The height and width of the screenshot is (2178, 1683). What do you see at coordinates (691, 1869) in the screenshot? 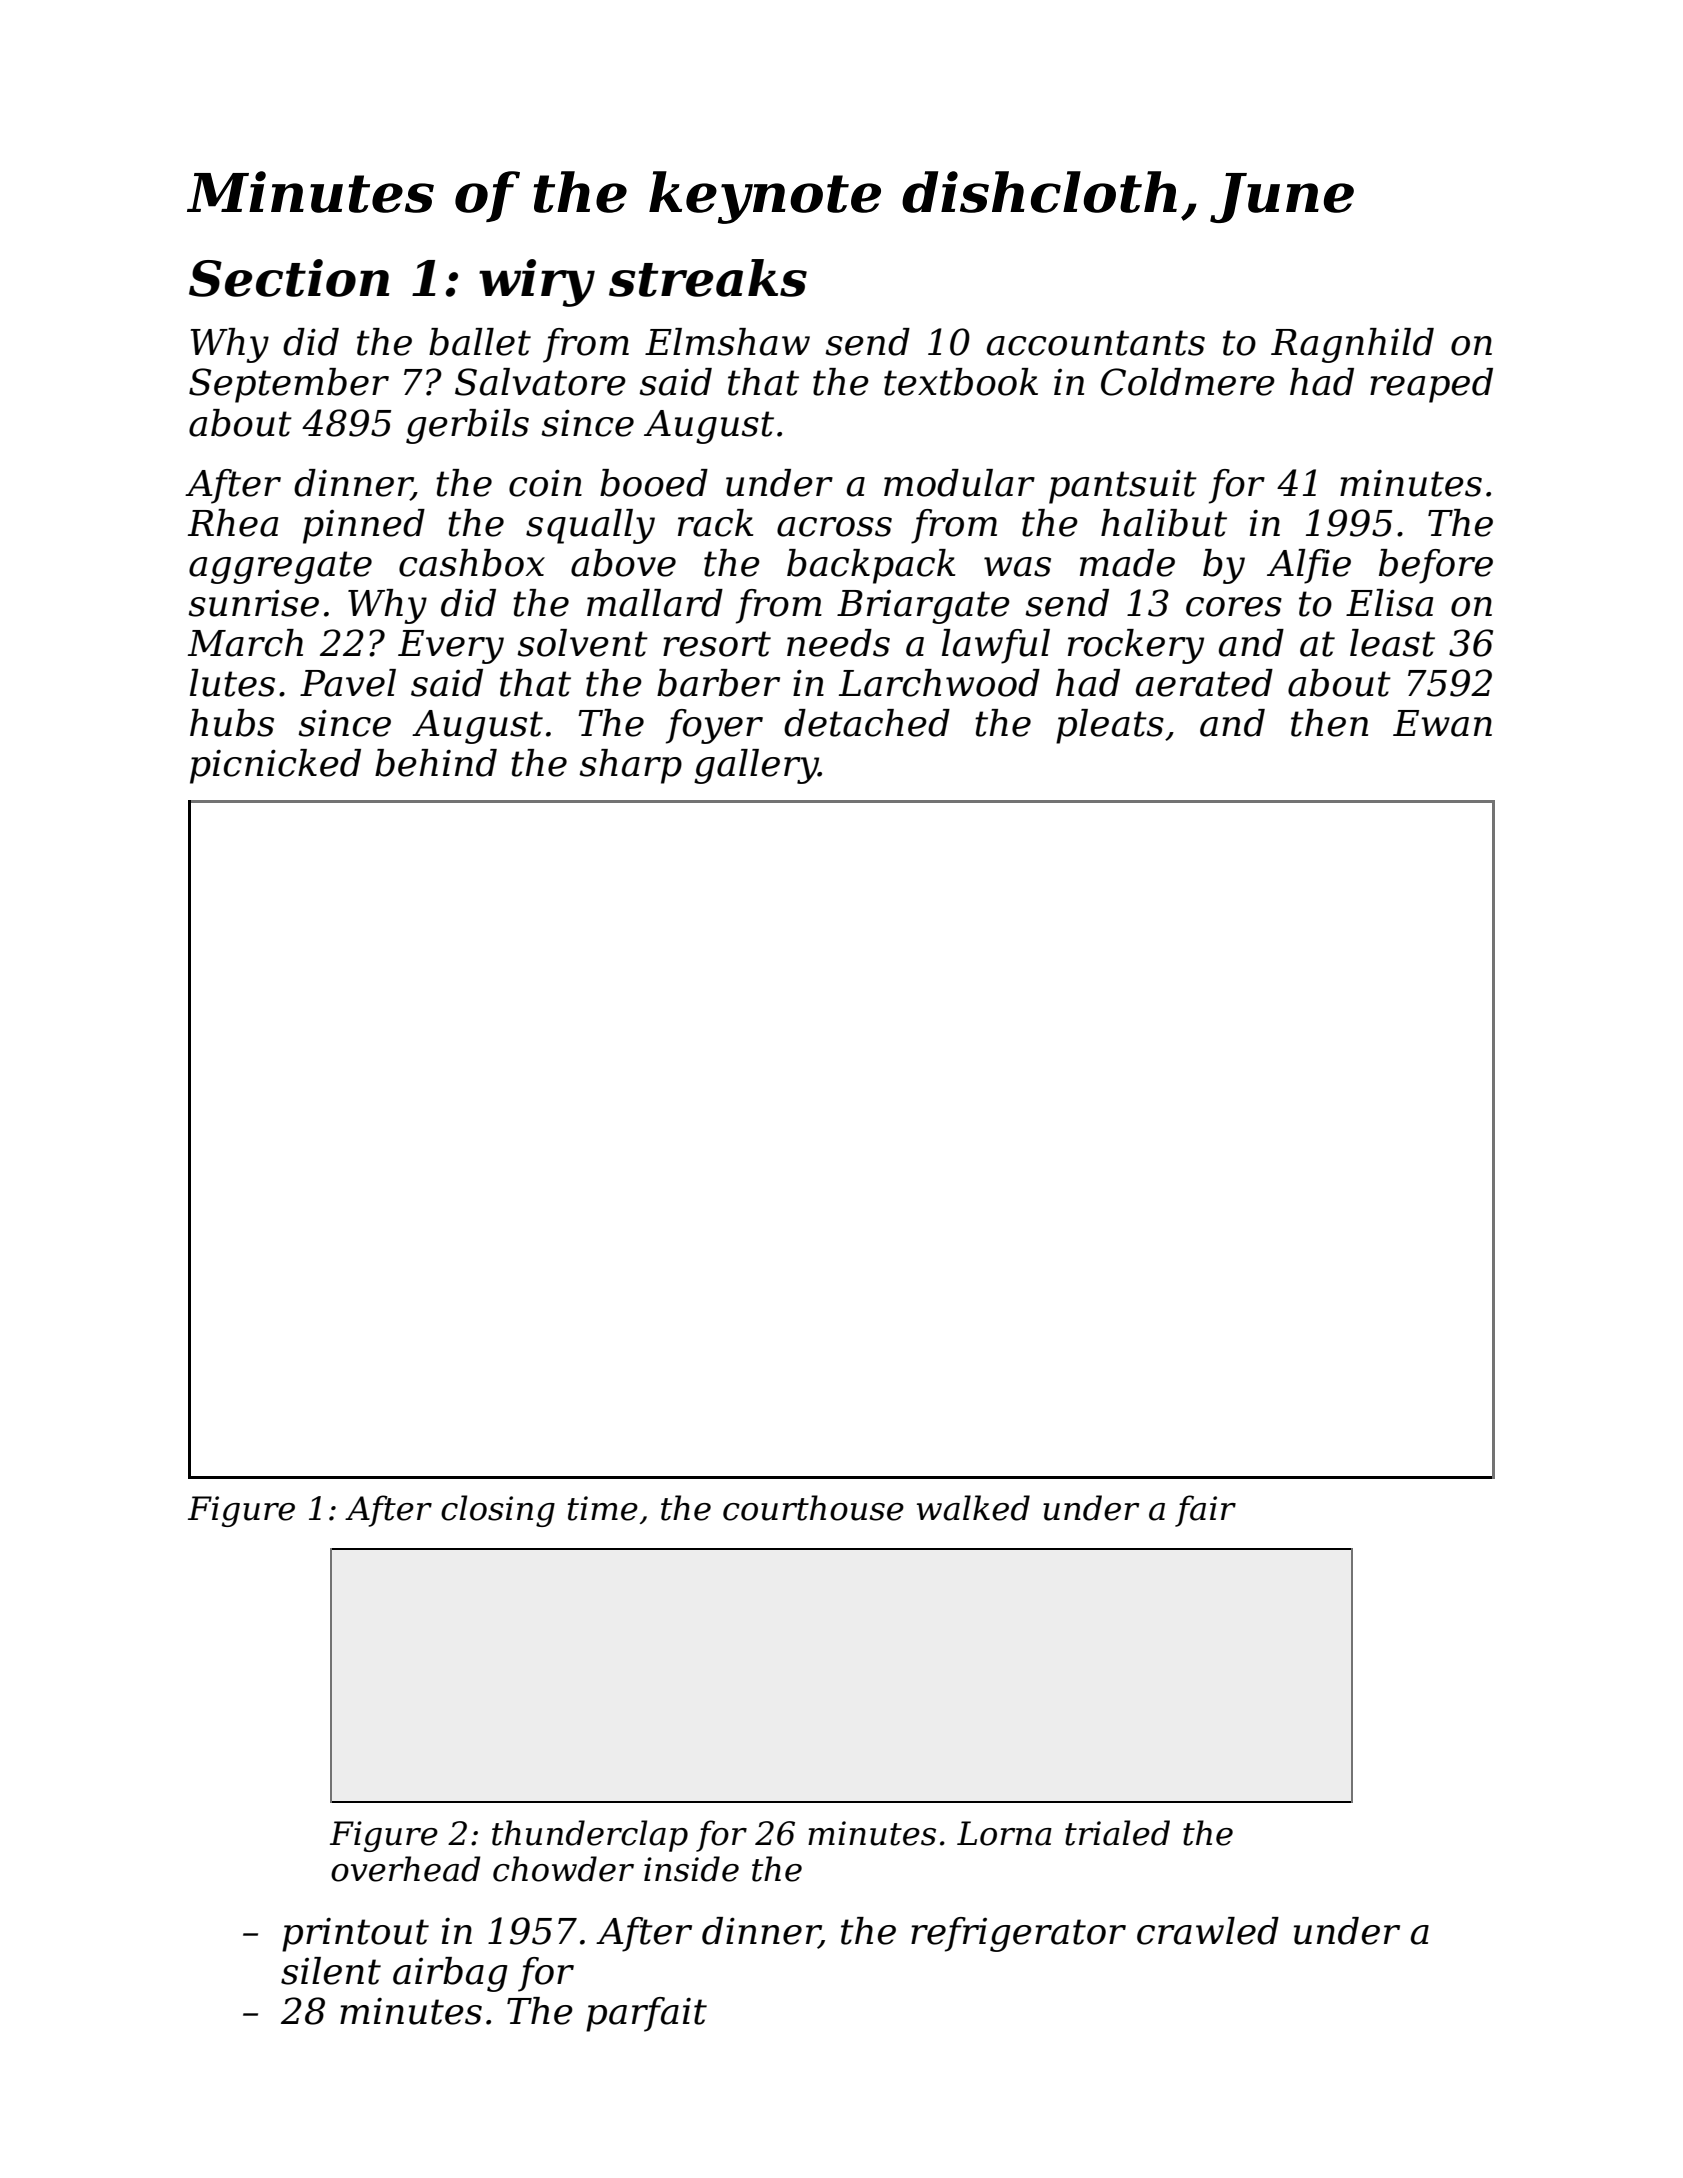
I see `inside` at bounding box center [691, 1869].
